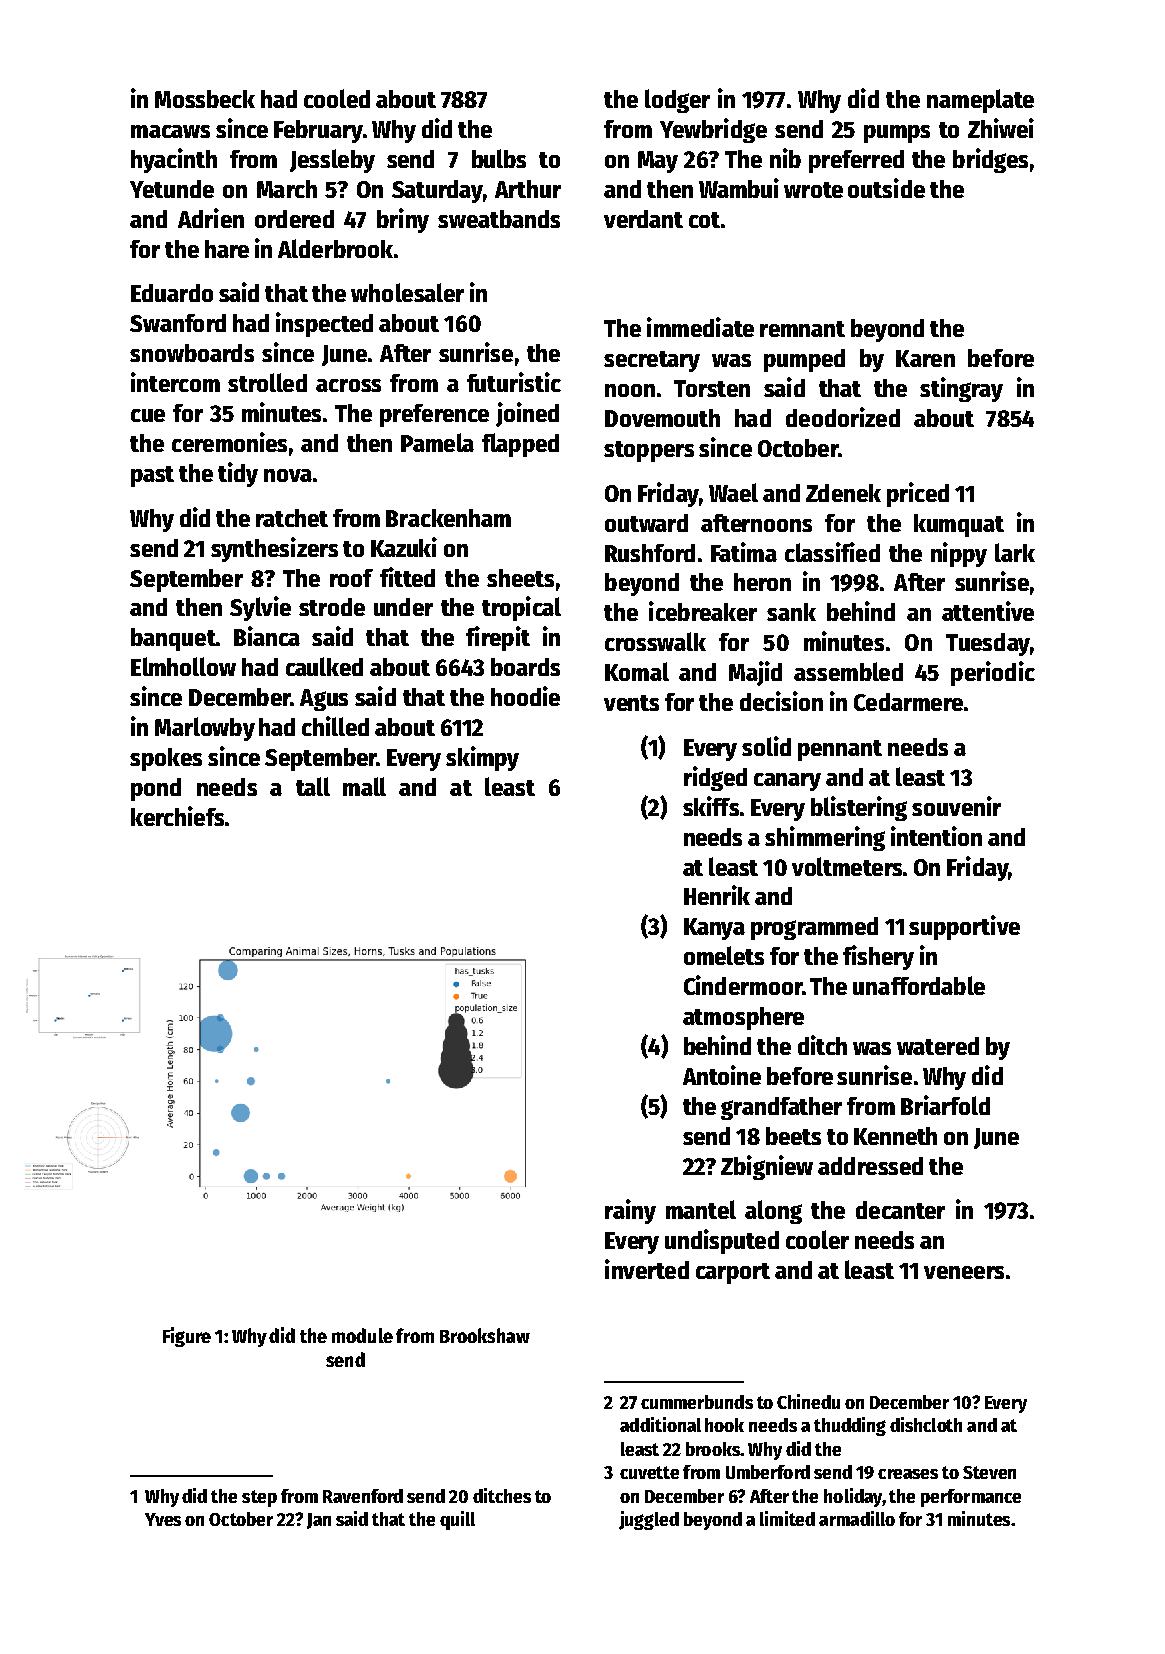 The width and height of the screenshot is (1165, 1654). I want to click on skimpy, so click(482, 758).
